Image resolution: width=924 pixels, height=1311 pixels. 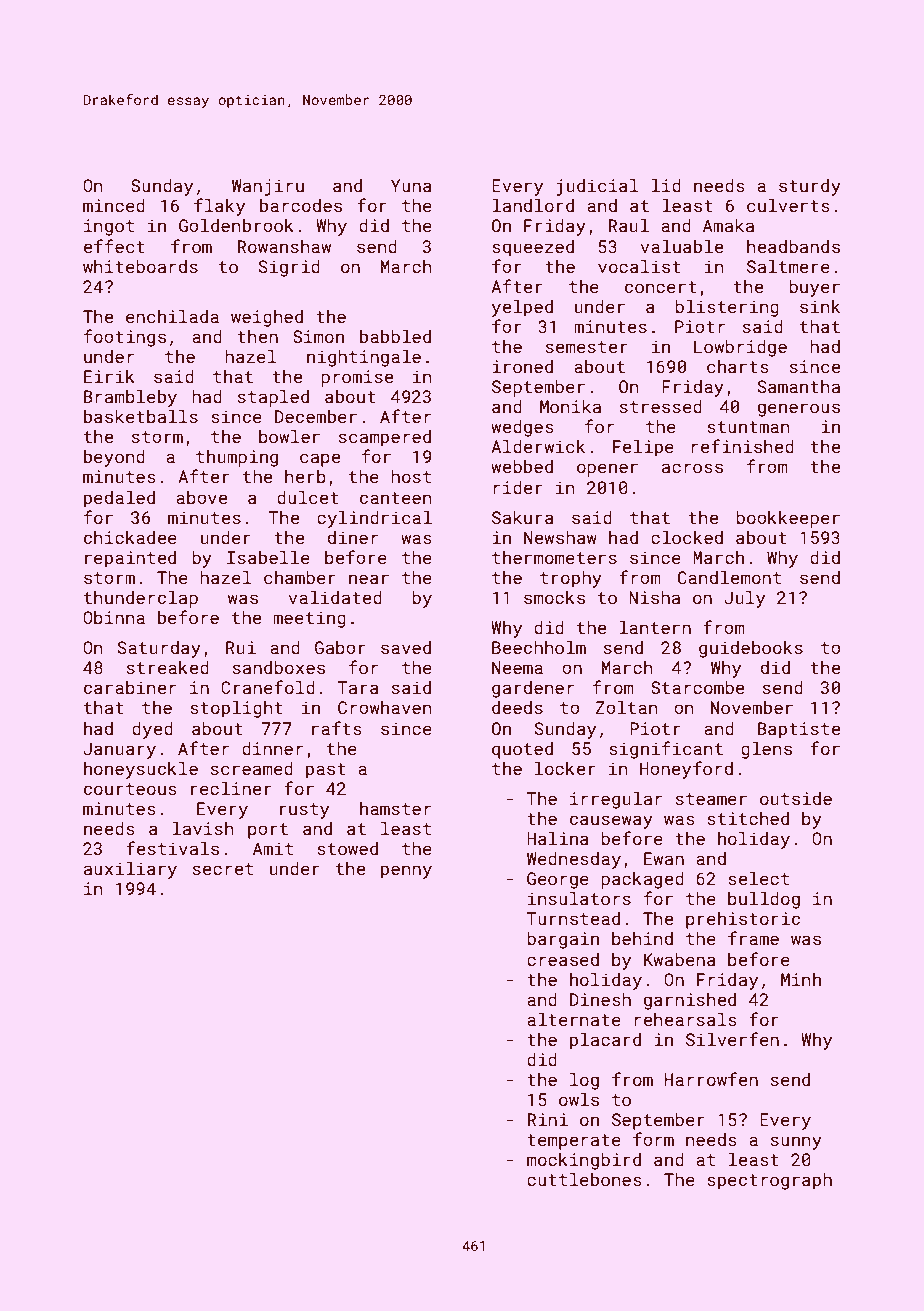 What do you see at coordinates (141, 770) in the screenshot?
I see `honeysuckle` at bounding box center [141, 770].
